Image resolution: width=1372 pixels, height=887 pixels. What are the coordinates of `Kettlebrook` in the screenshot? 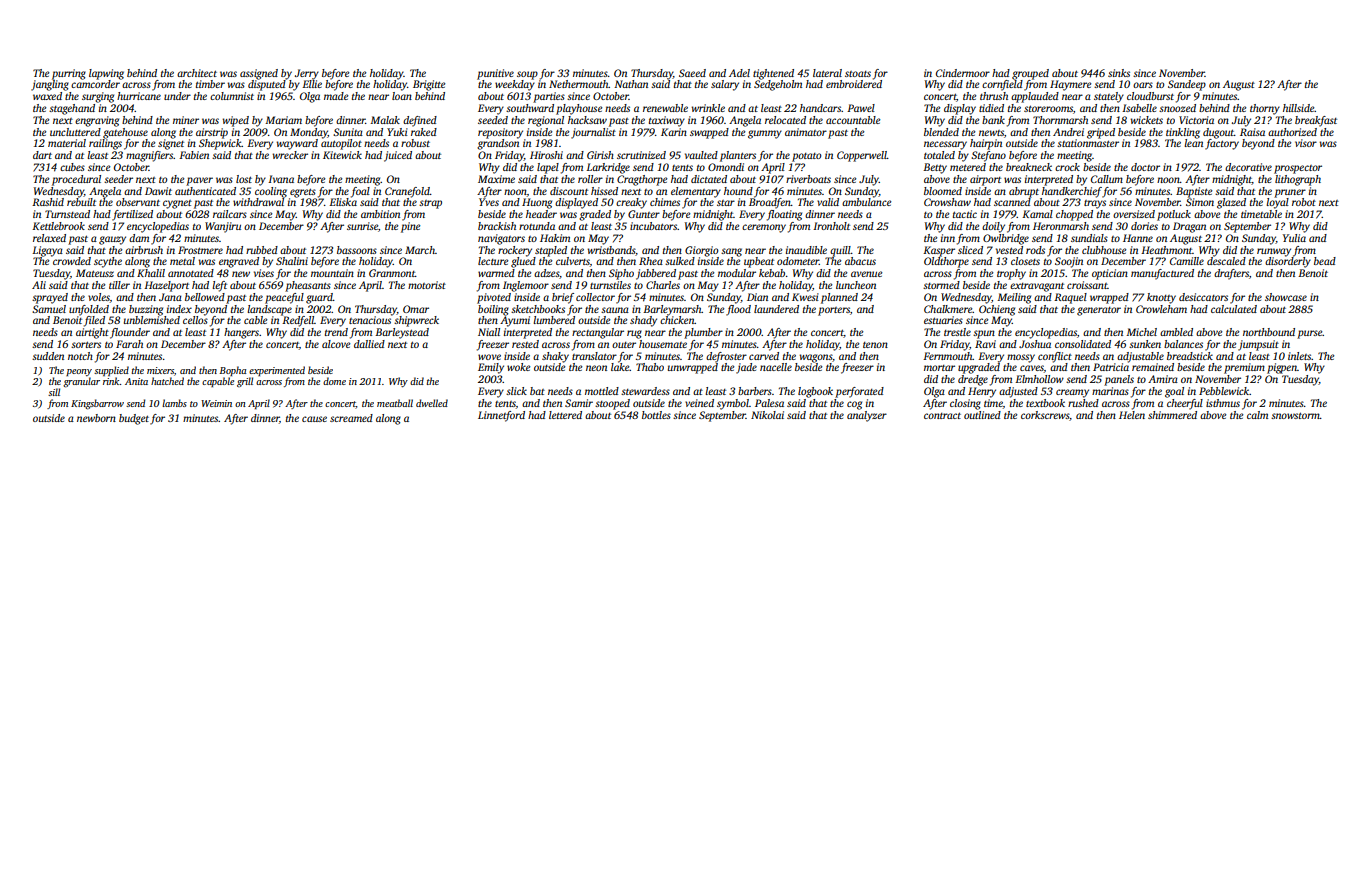 It's located at (58, 226).
